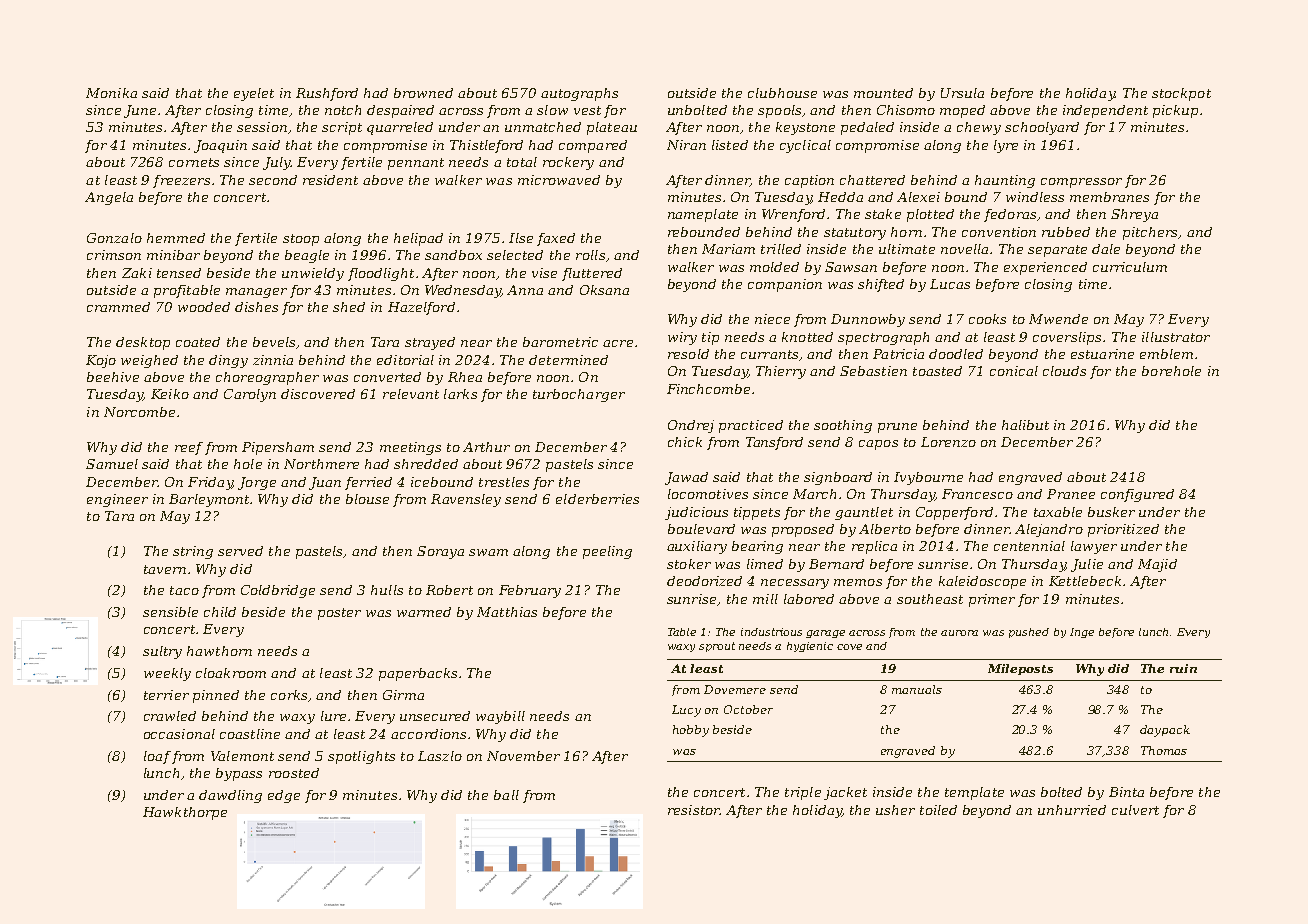 This screenshot has height=924, width=1308. What do you see at coordinates (254, 94) in the screenshot?
I see `eyelet` at bounding box center [254, 94].
